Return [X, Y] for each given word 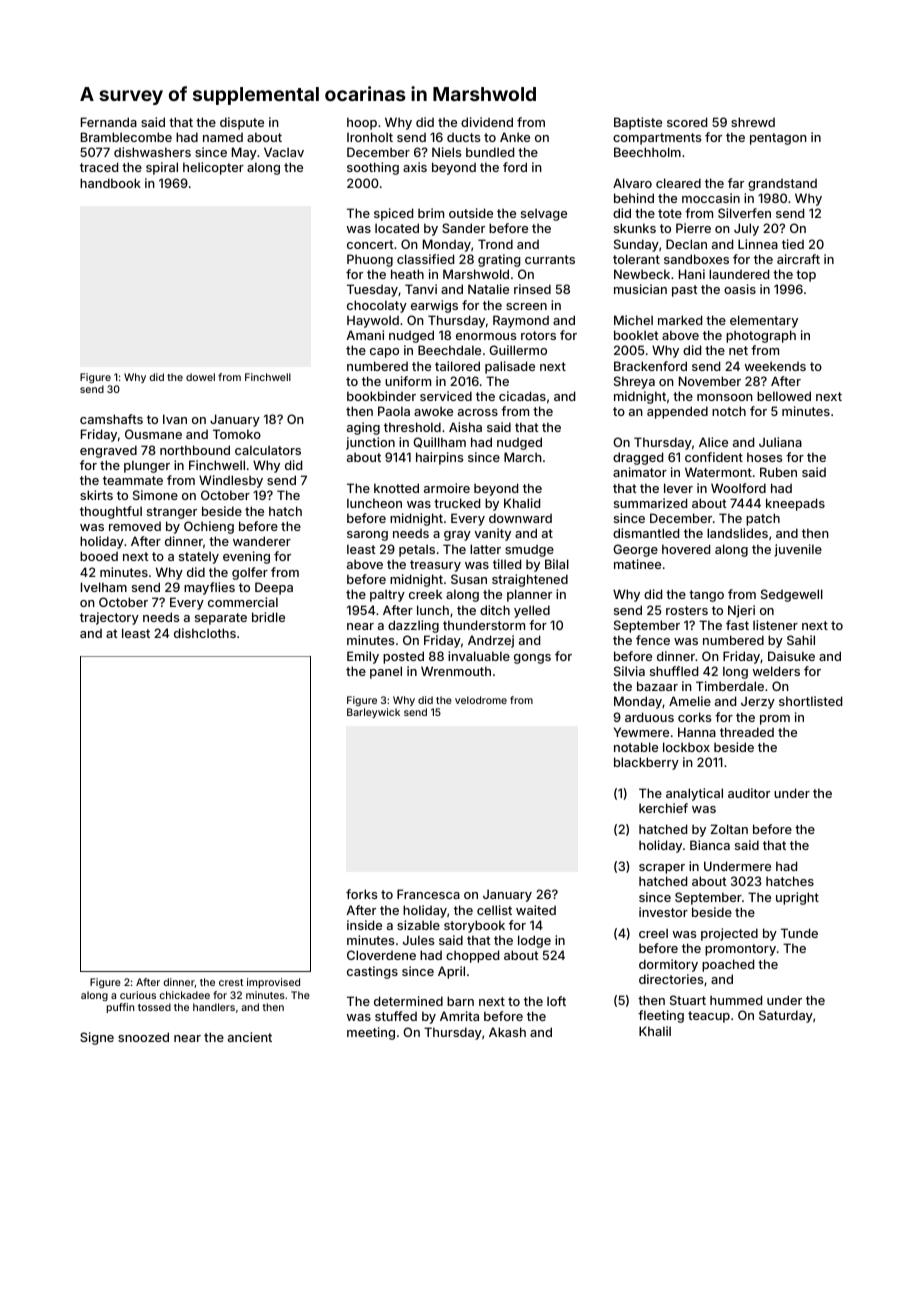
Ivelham [104, 587]
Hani [692, 274]
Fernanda [109, 122]
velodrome [481, 700]
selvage [544, 214]
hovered [686, 549]
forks [361, 894]
